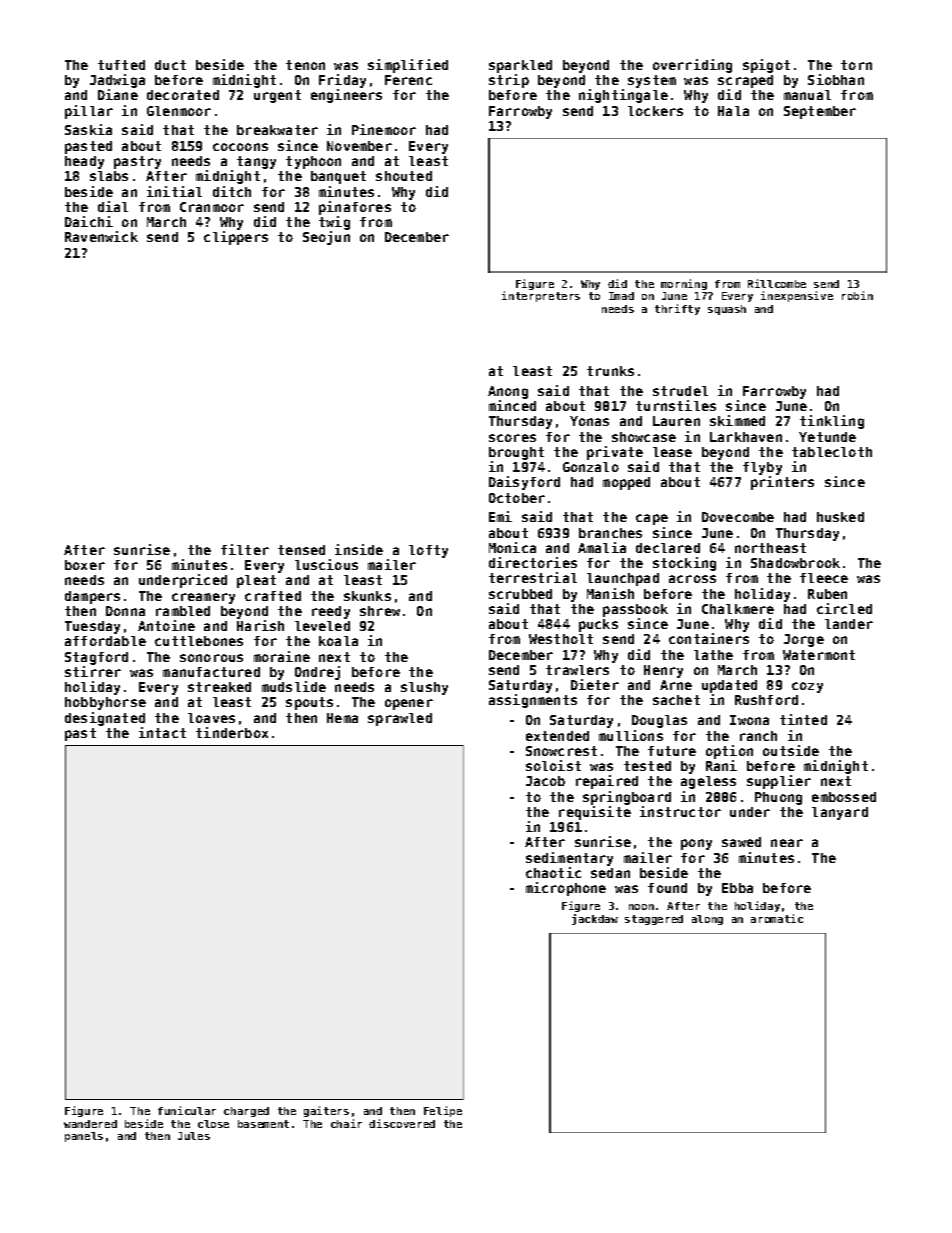 This screenshot has width=952, height=1233. I want to click on Rani, so click(721, 765).
